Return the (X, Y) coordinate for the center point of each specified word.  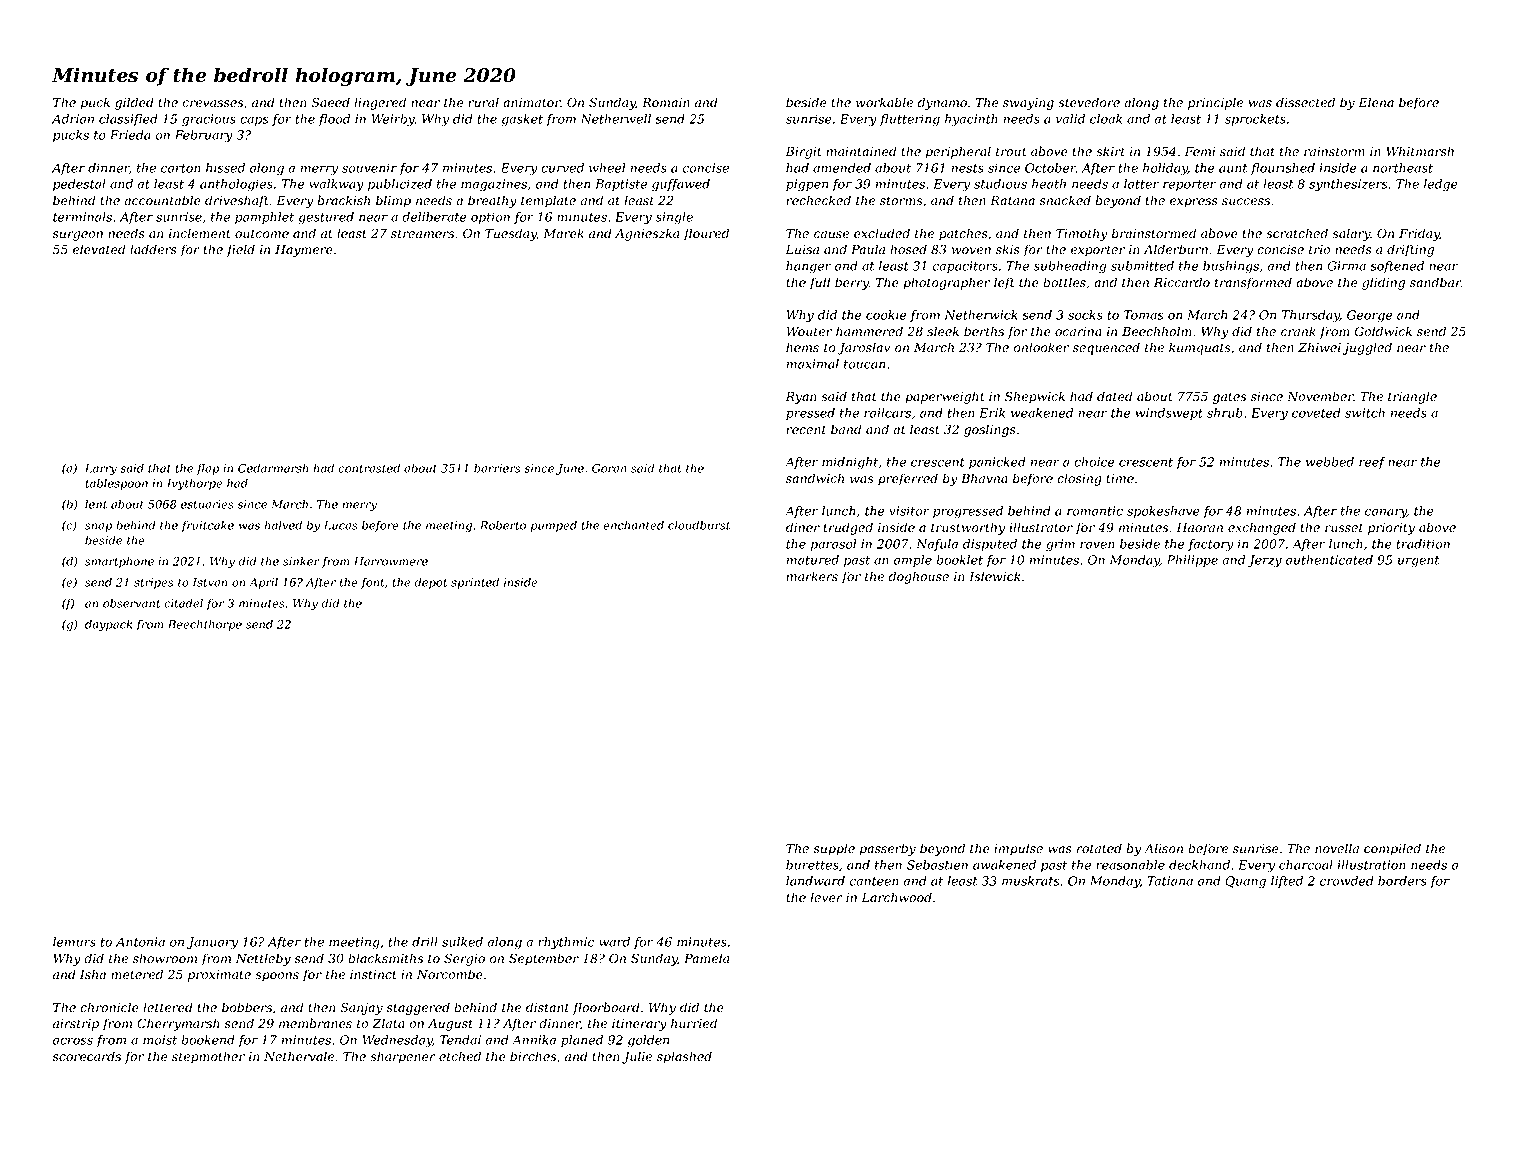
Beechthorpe (205, 625)
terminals (82, 217)
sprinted (475, 583)
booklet (960, 560)
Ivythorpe (195, 484)
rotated (1099, 848)
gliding (1383, 283)
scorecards (87, 1056)
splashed (684, 1057)
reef (1372, 463)
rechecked (818, 200)
